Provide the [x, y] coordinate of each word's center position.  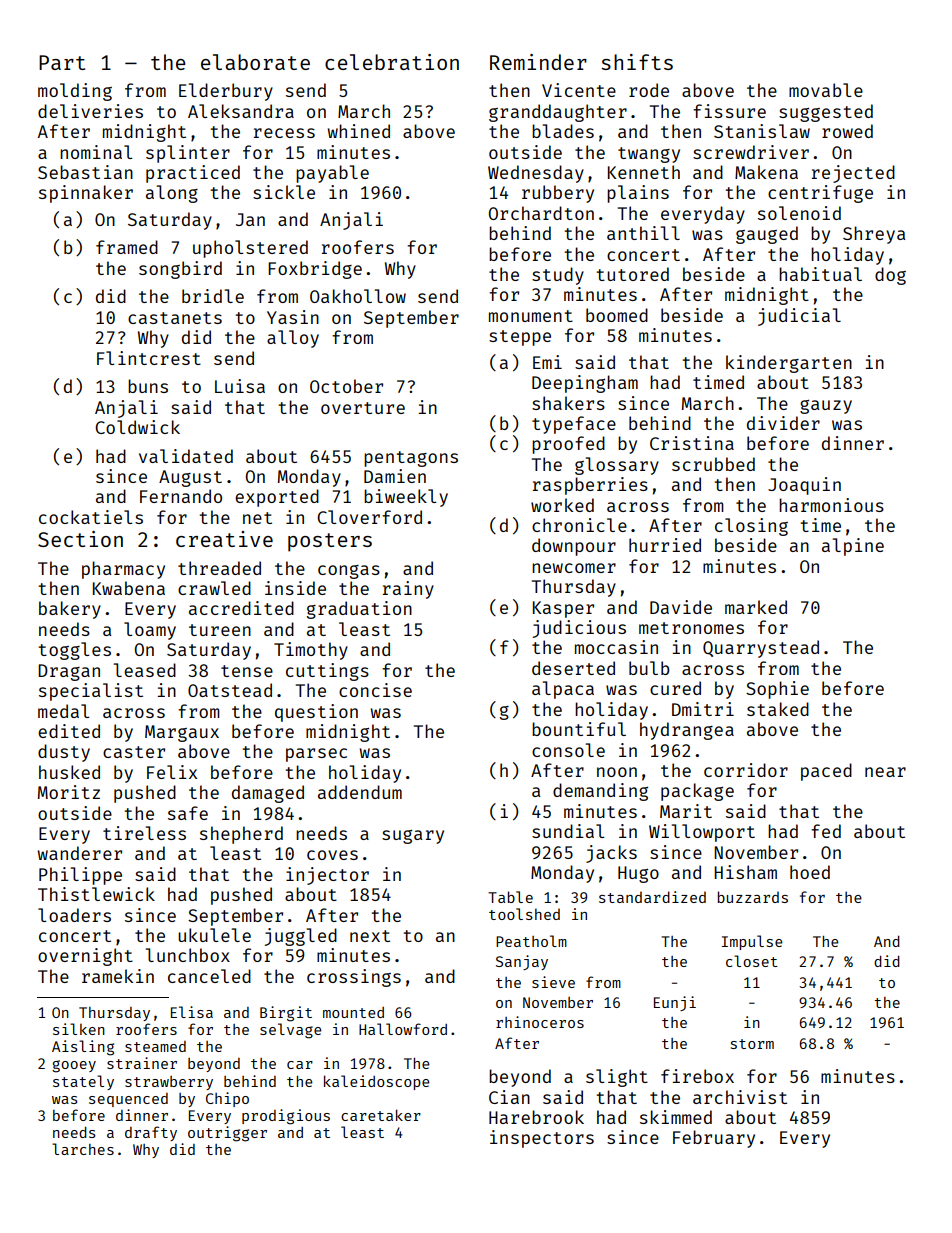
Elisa [192, 1012]
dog [890, 276]
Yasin [293, 317]
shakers [568, 403]
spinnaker [86, 194]
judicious [579, 629]
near [885, 772]
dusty [64, 753]
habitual [820, 274]
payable [332, 174]
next [370, 936]
